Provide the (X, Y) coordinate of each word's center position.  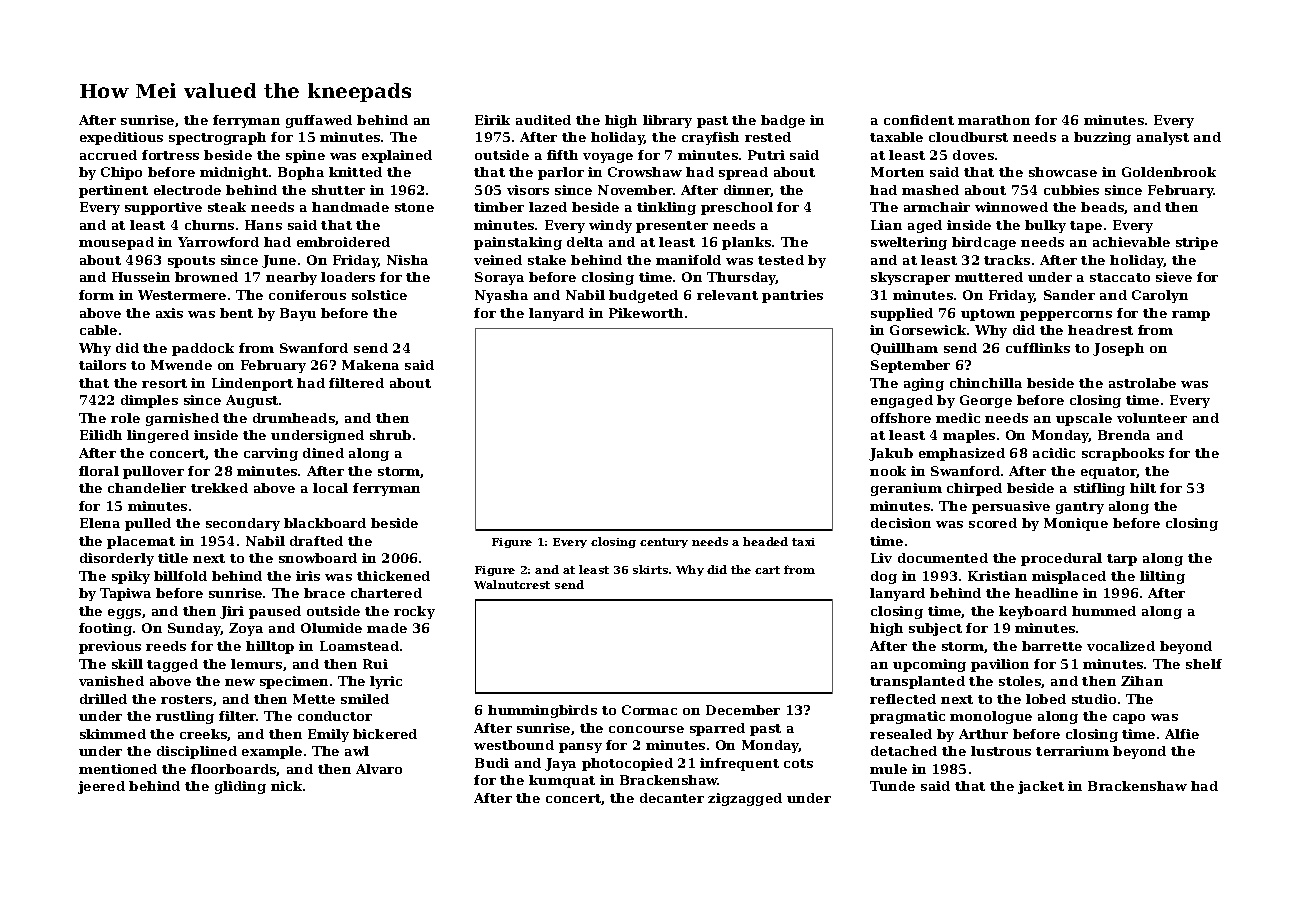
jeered (101, 787)
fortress (170, 155)
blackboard (325, 523)
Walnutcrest (512, 584)
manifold (688, 260)
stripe (1197, 243)
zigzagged (745, 799)
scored (993, 523)
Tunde (892, 786)
